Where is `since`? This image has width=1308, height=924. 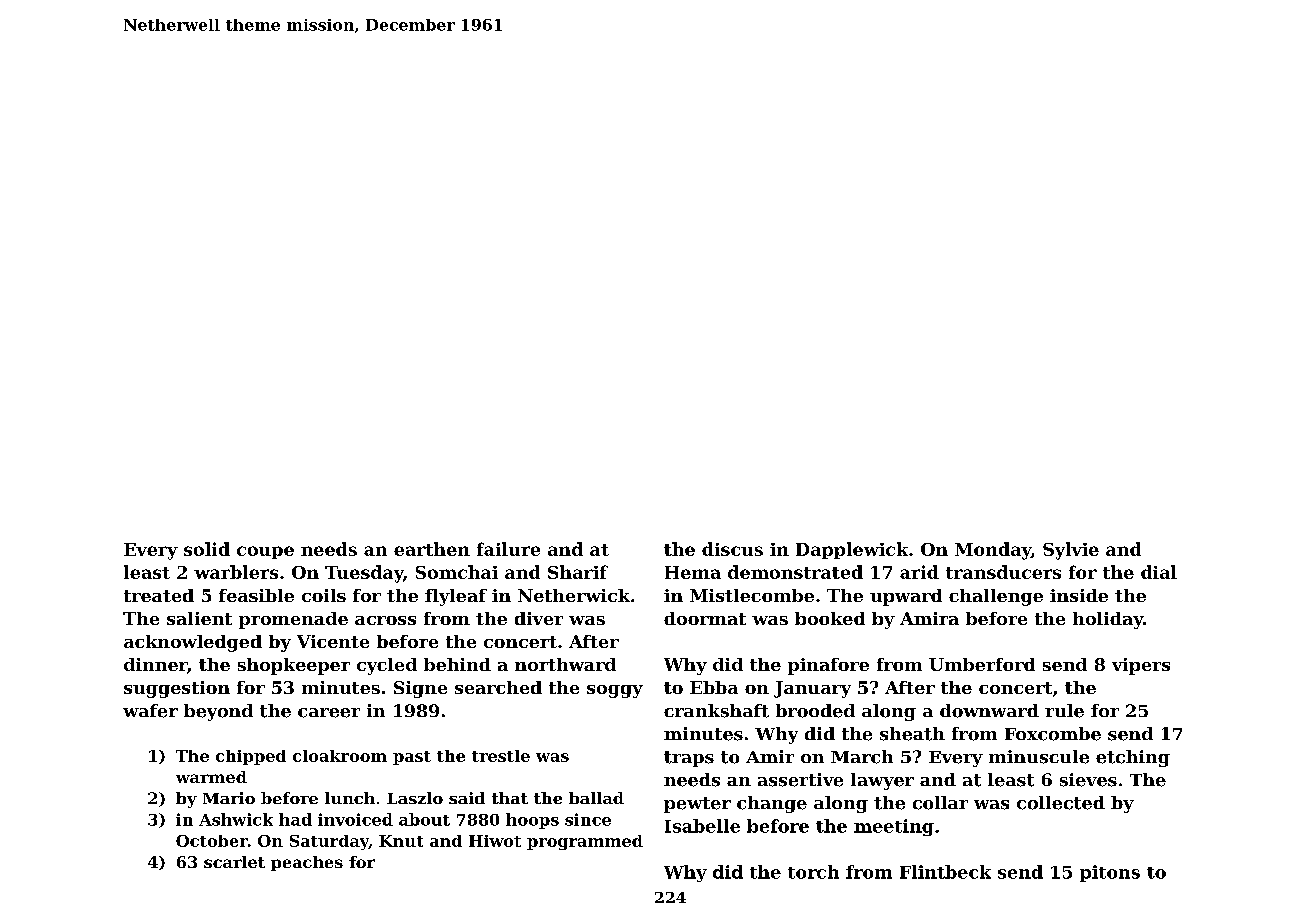 since is located at coordinates (588, 819).
